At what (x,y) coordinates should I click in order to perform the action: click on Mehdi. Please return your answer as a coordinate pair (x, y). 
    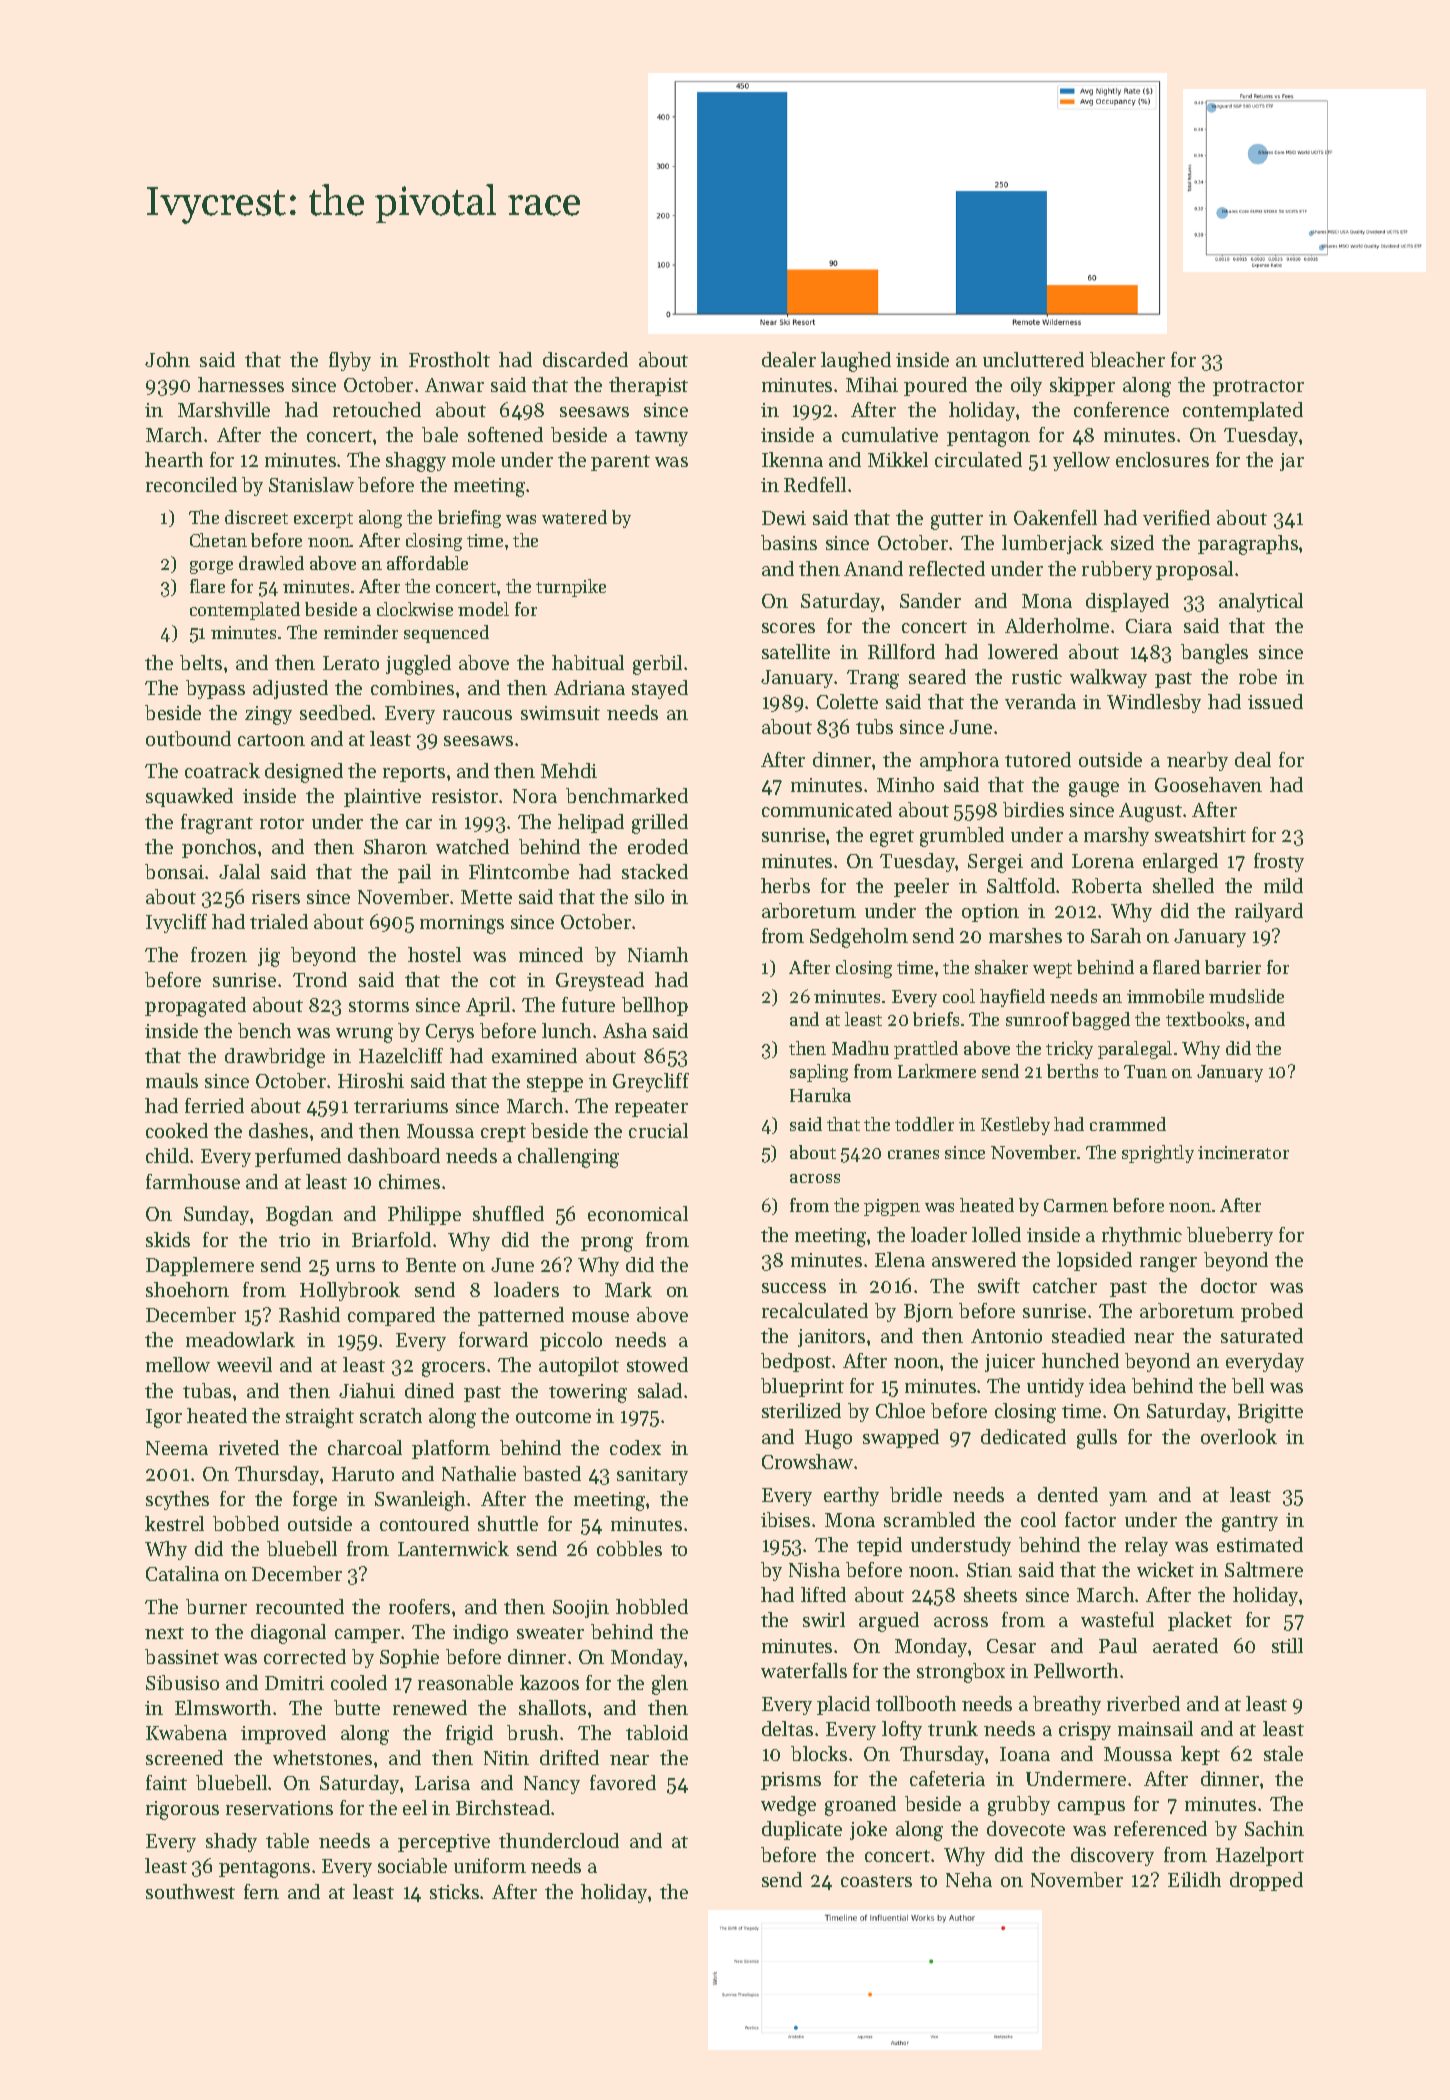
    Looking at the image, I should click on (569, 770).
